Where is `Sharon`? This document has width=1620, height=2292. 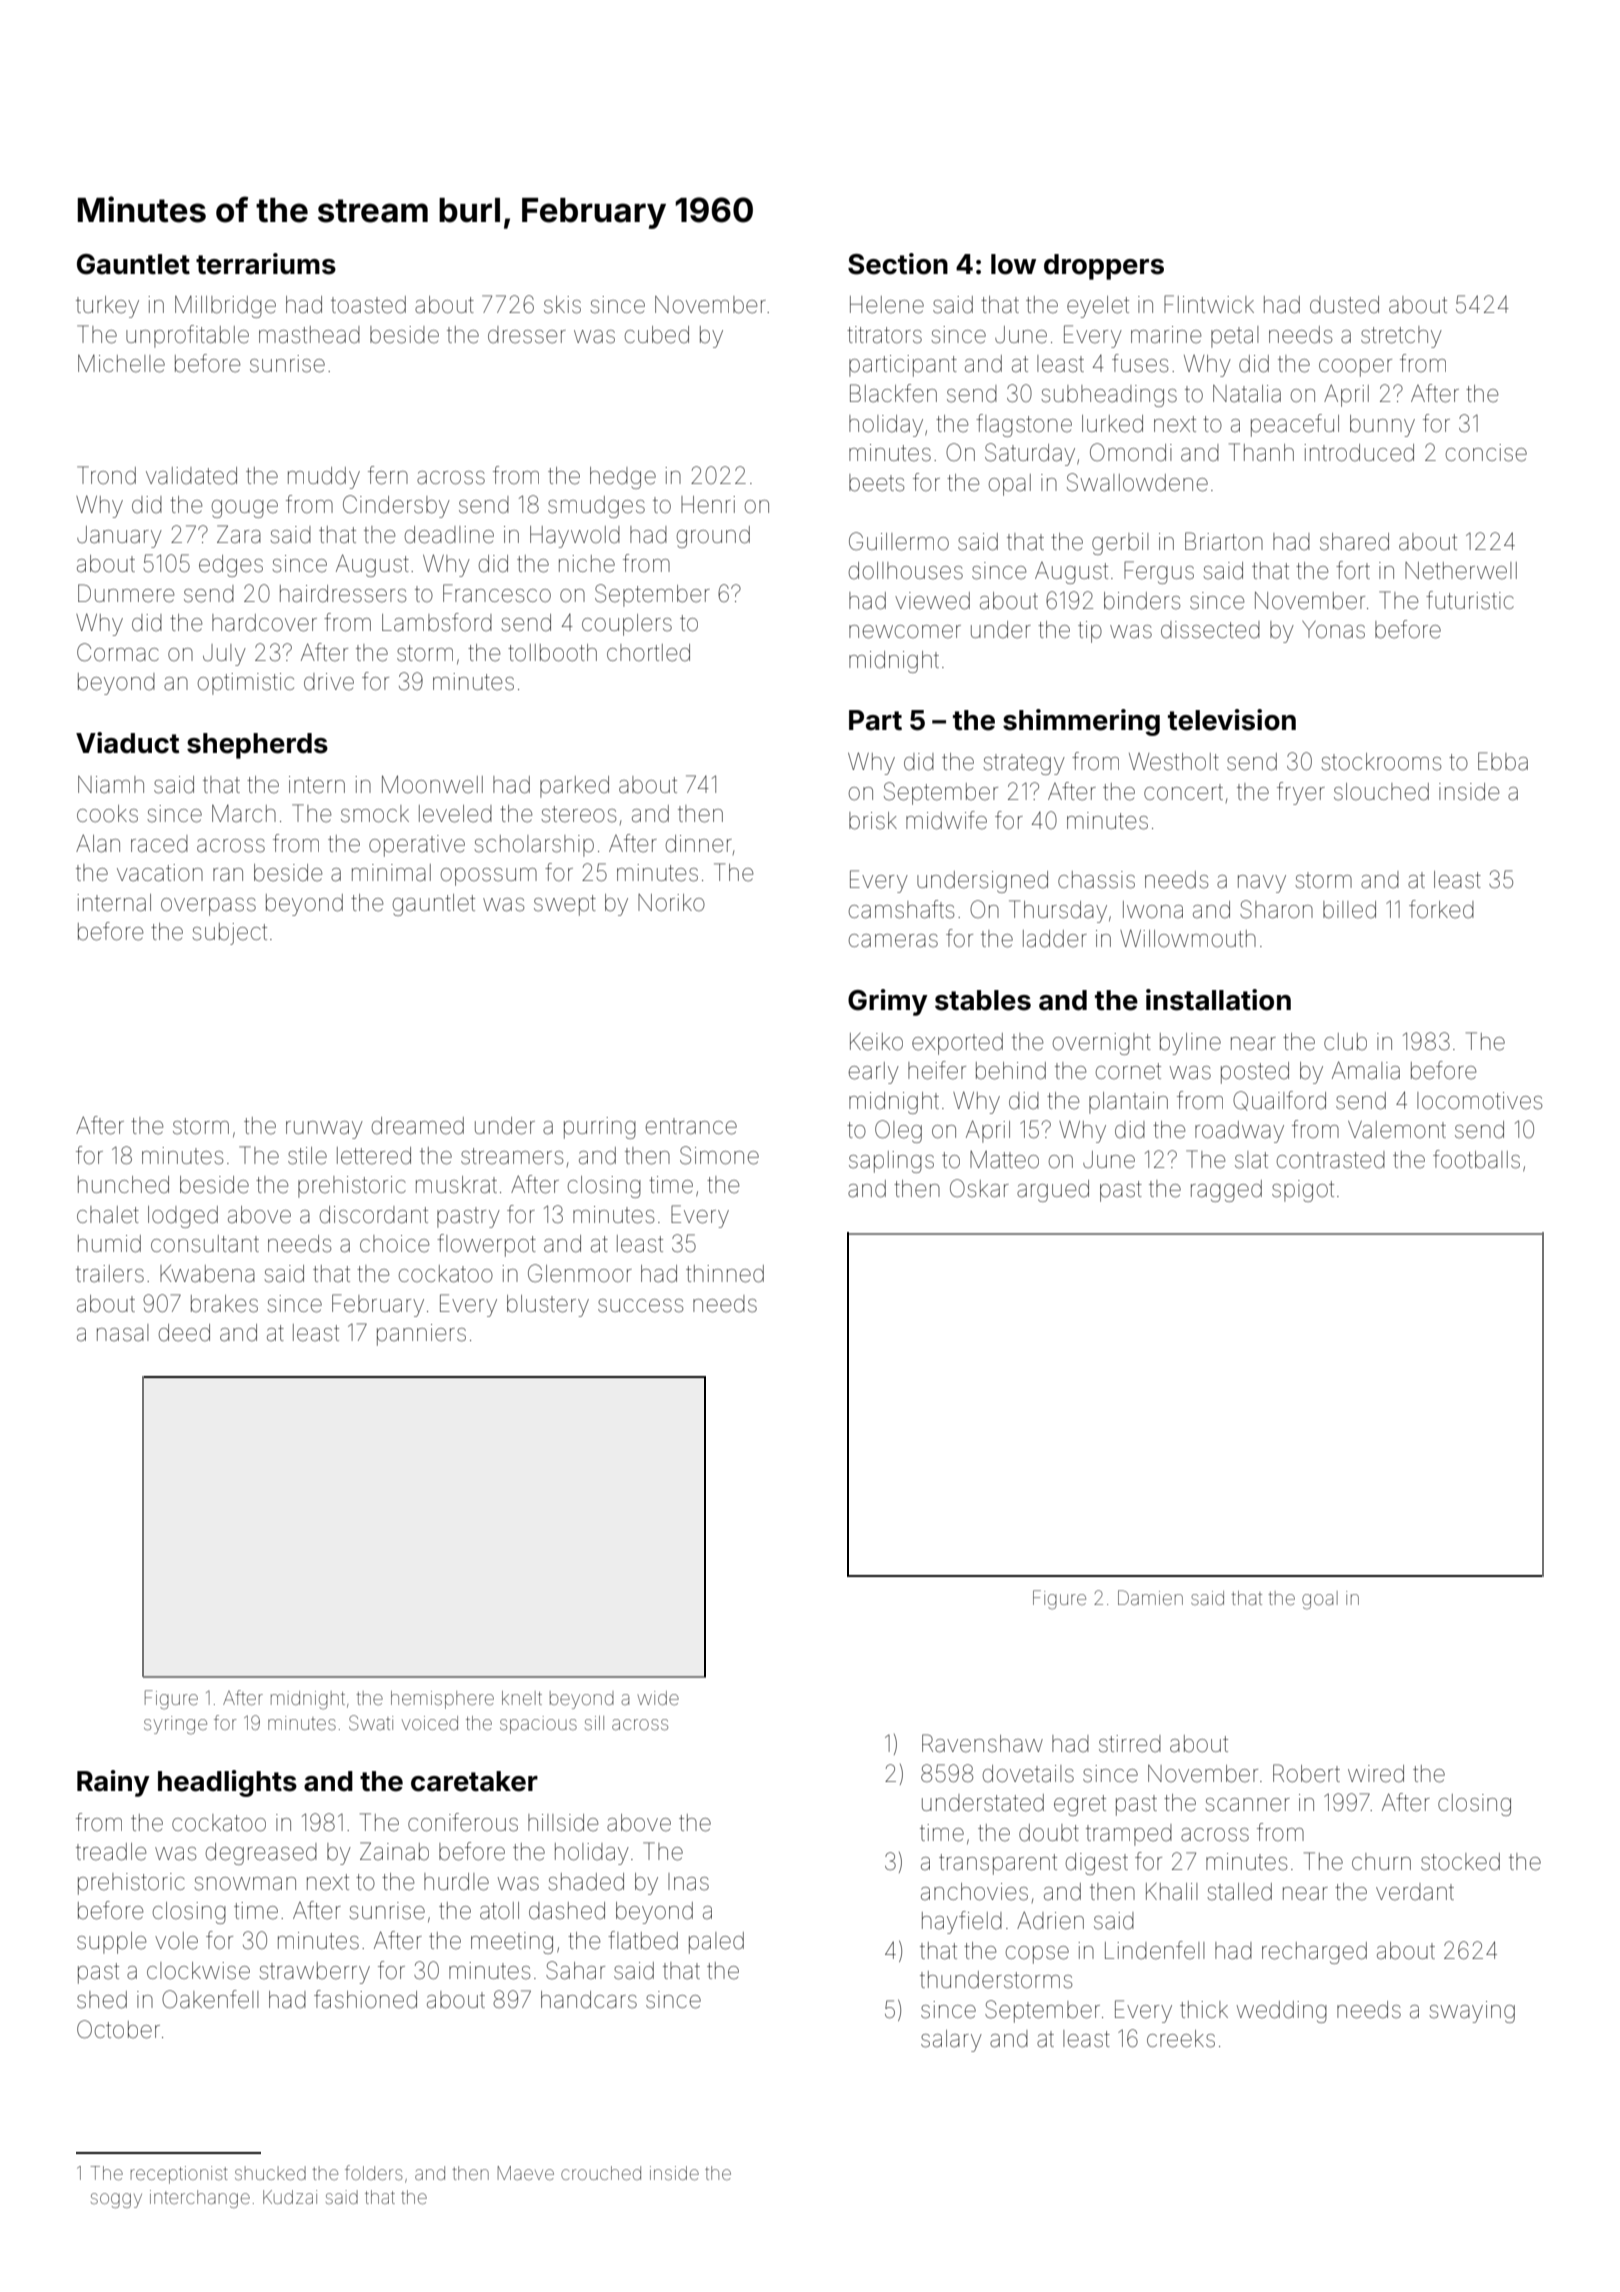 Sharon is located at coordinates (1276, 909).
